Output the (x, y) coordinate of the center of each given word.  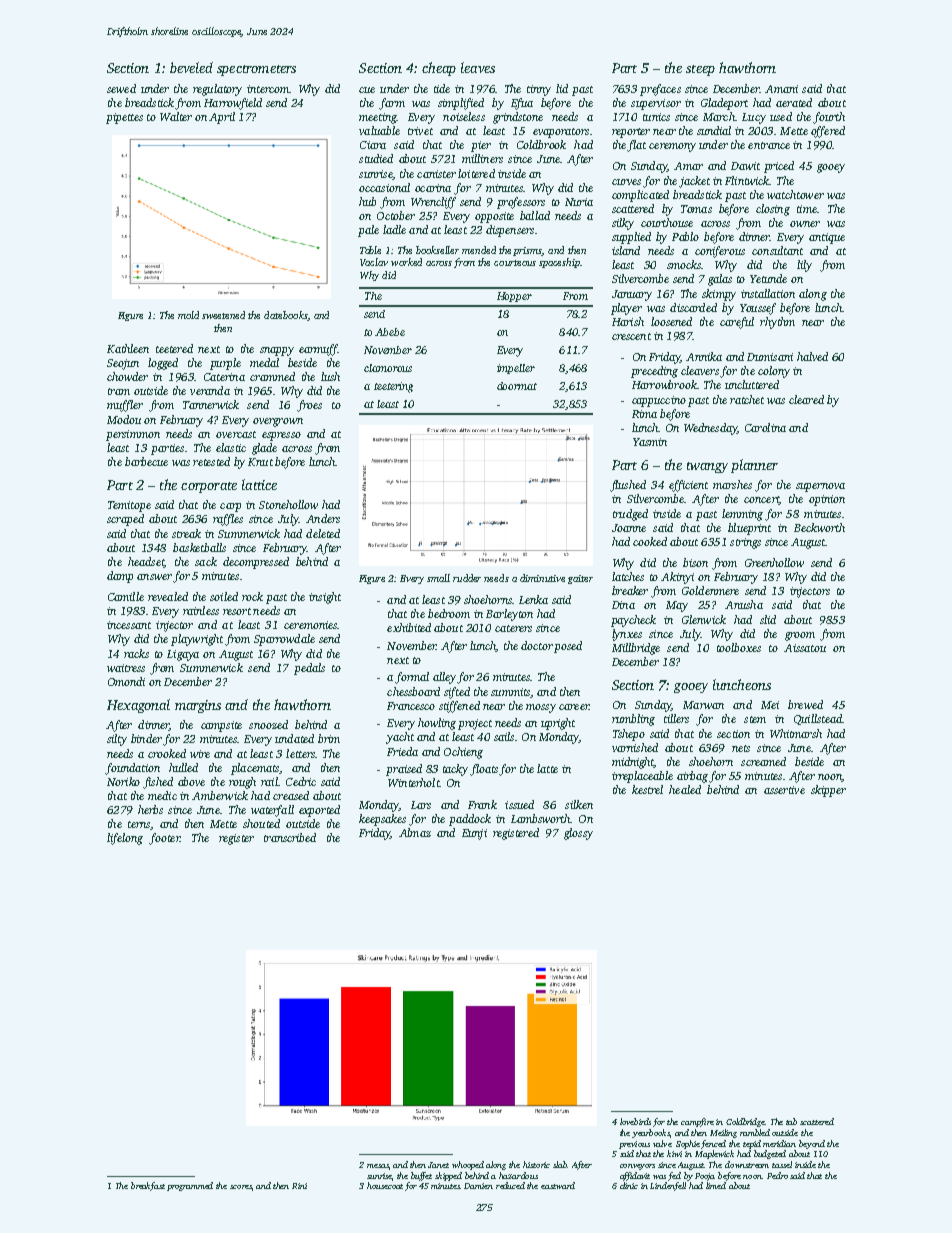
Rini (299, 1186)
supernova (820, 487)
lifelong (125, 839)
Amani (781, 89)
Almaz (415, 832)
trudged (630, 515)
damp (120, 577)
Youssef (758, 309)
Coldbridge (745, 1122)
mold (188, 315)
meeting (378, 118)
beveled (191, 67)
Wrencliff (433, 203)
